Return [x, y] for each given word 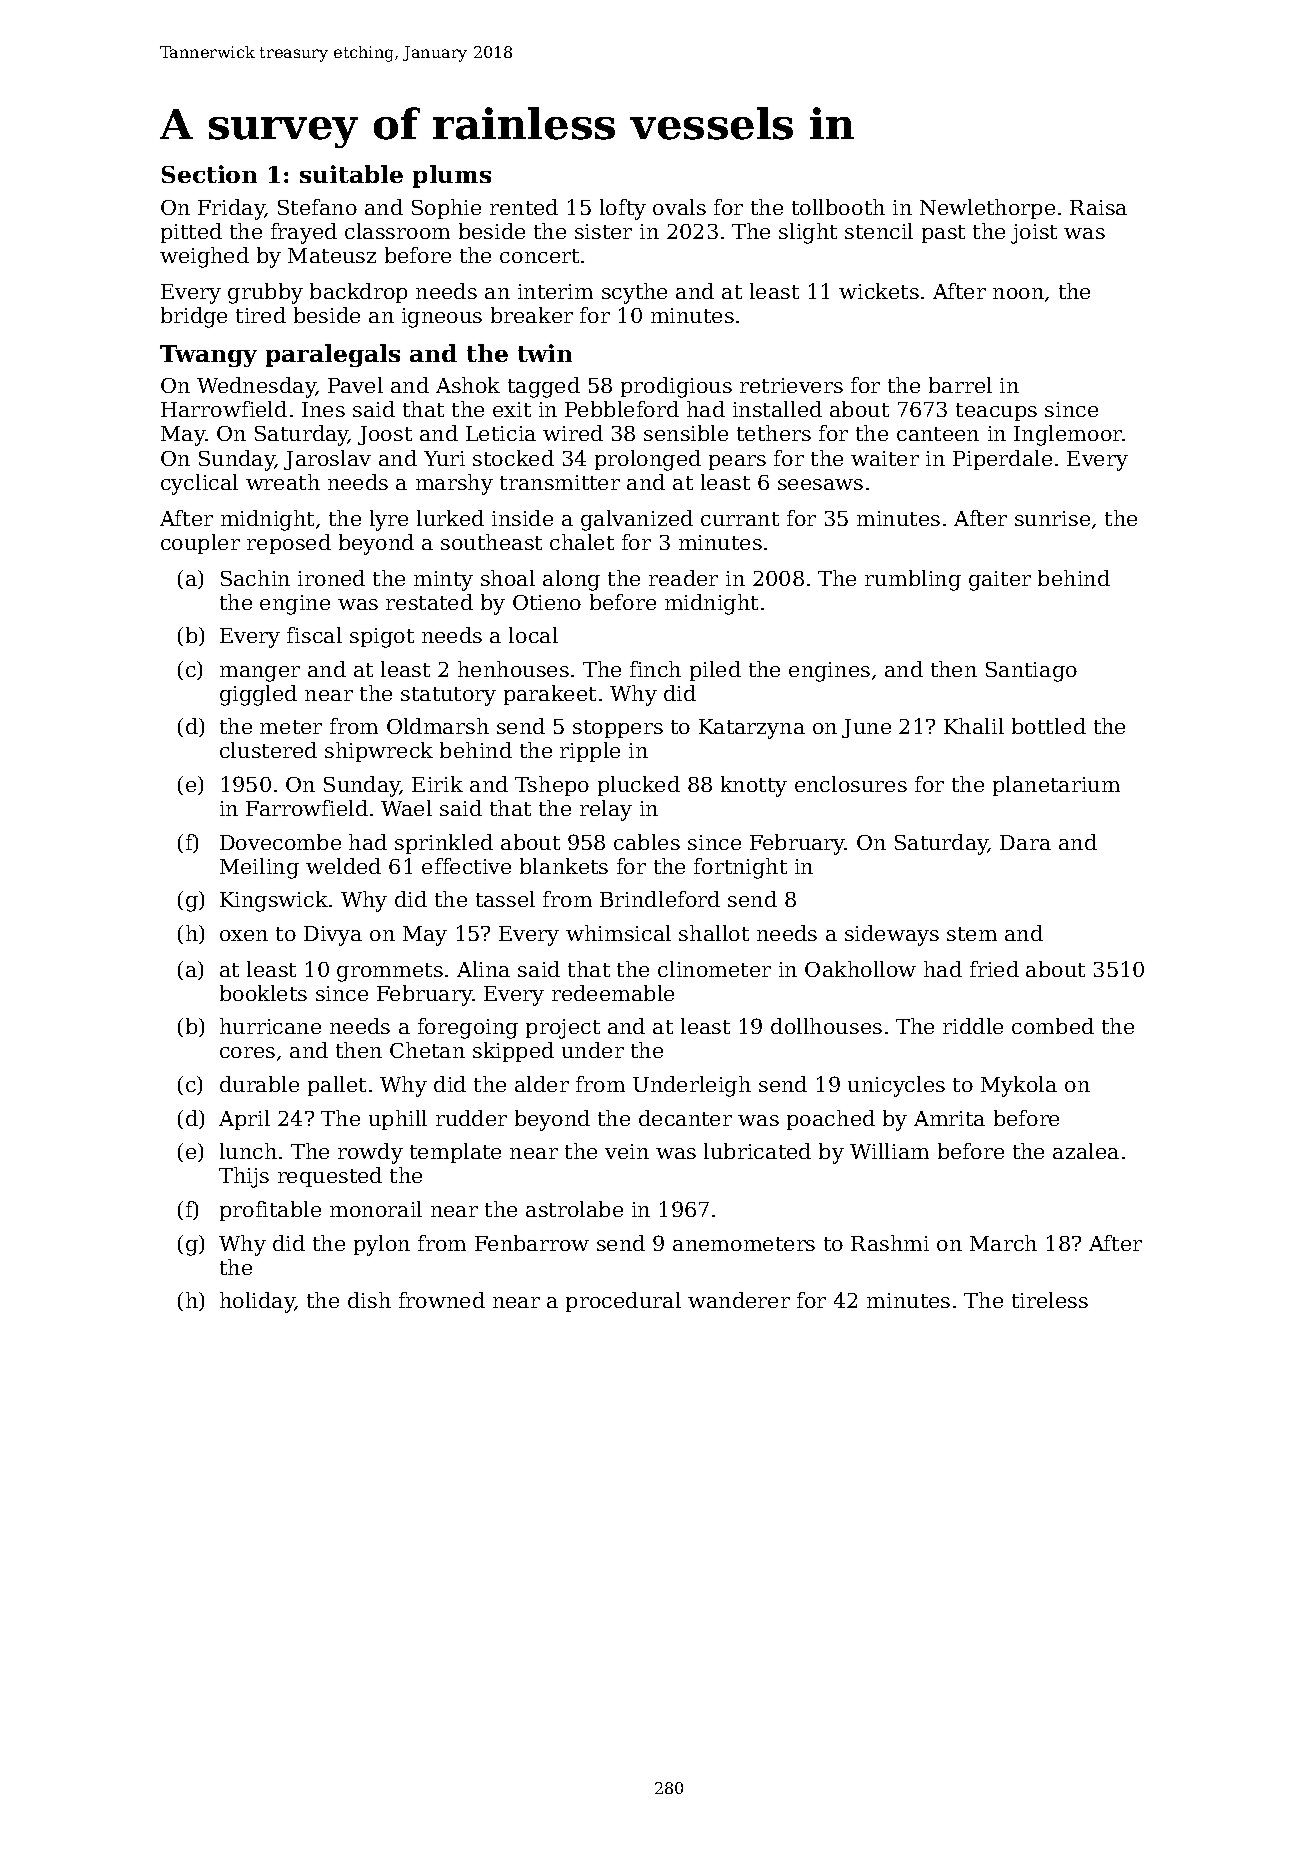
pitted [191, 233]
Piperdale [1002, 460]
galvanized [637, 520]
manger [260, 674]
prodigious [676, 387]
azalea [1086, 1151]
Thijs [244, 1177]
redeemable [613, 993]
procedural [623, 1302]
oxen [244, 935]
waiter [885, 458]
